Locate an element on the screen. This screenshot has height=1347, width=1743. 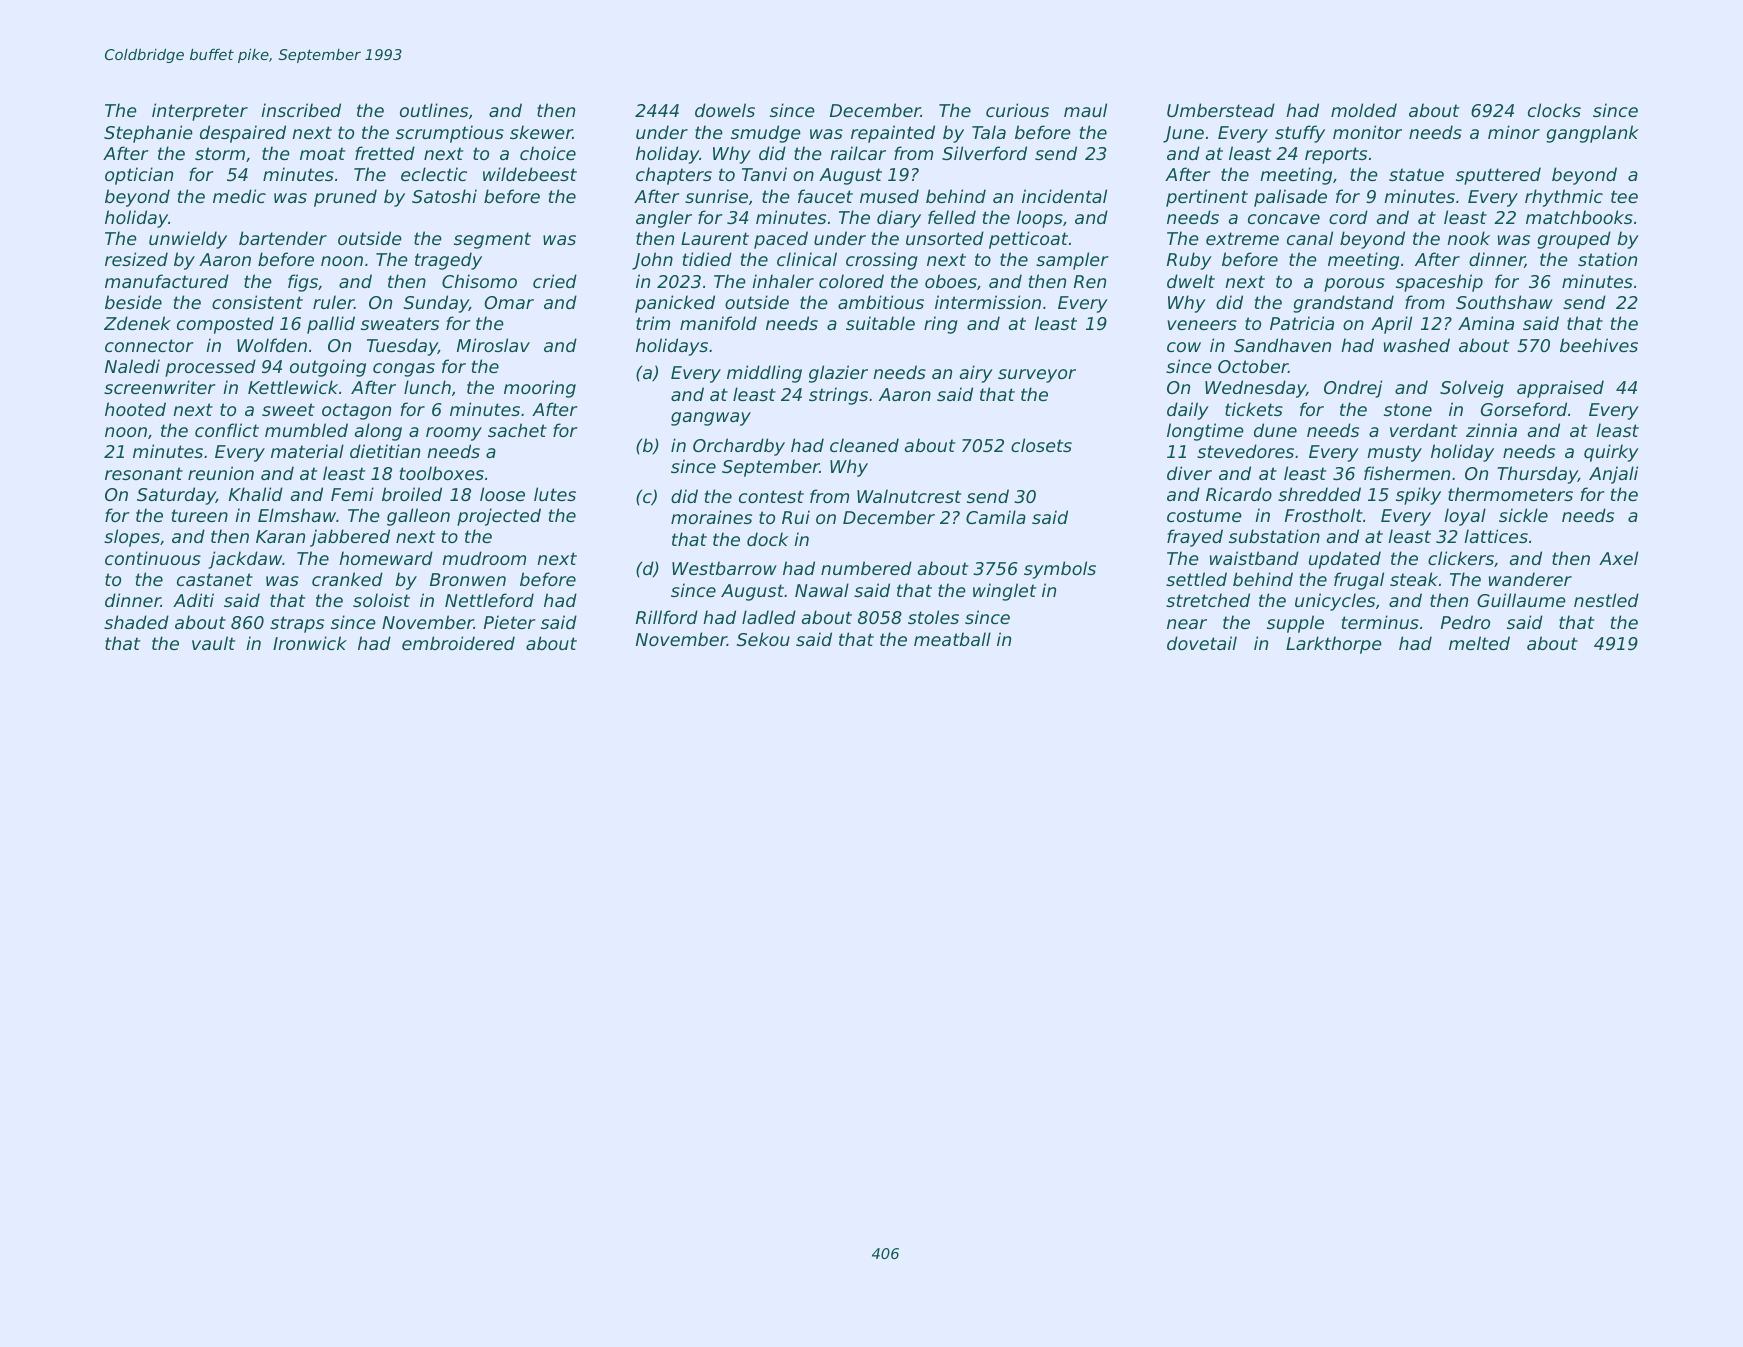
surveyor is located at coordinates (1037, 376).
